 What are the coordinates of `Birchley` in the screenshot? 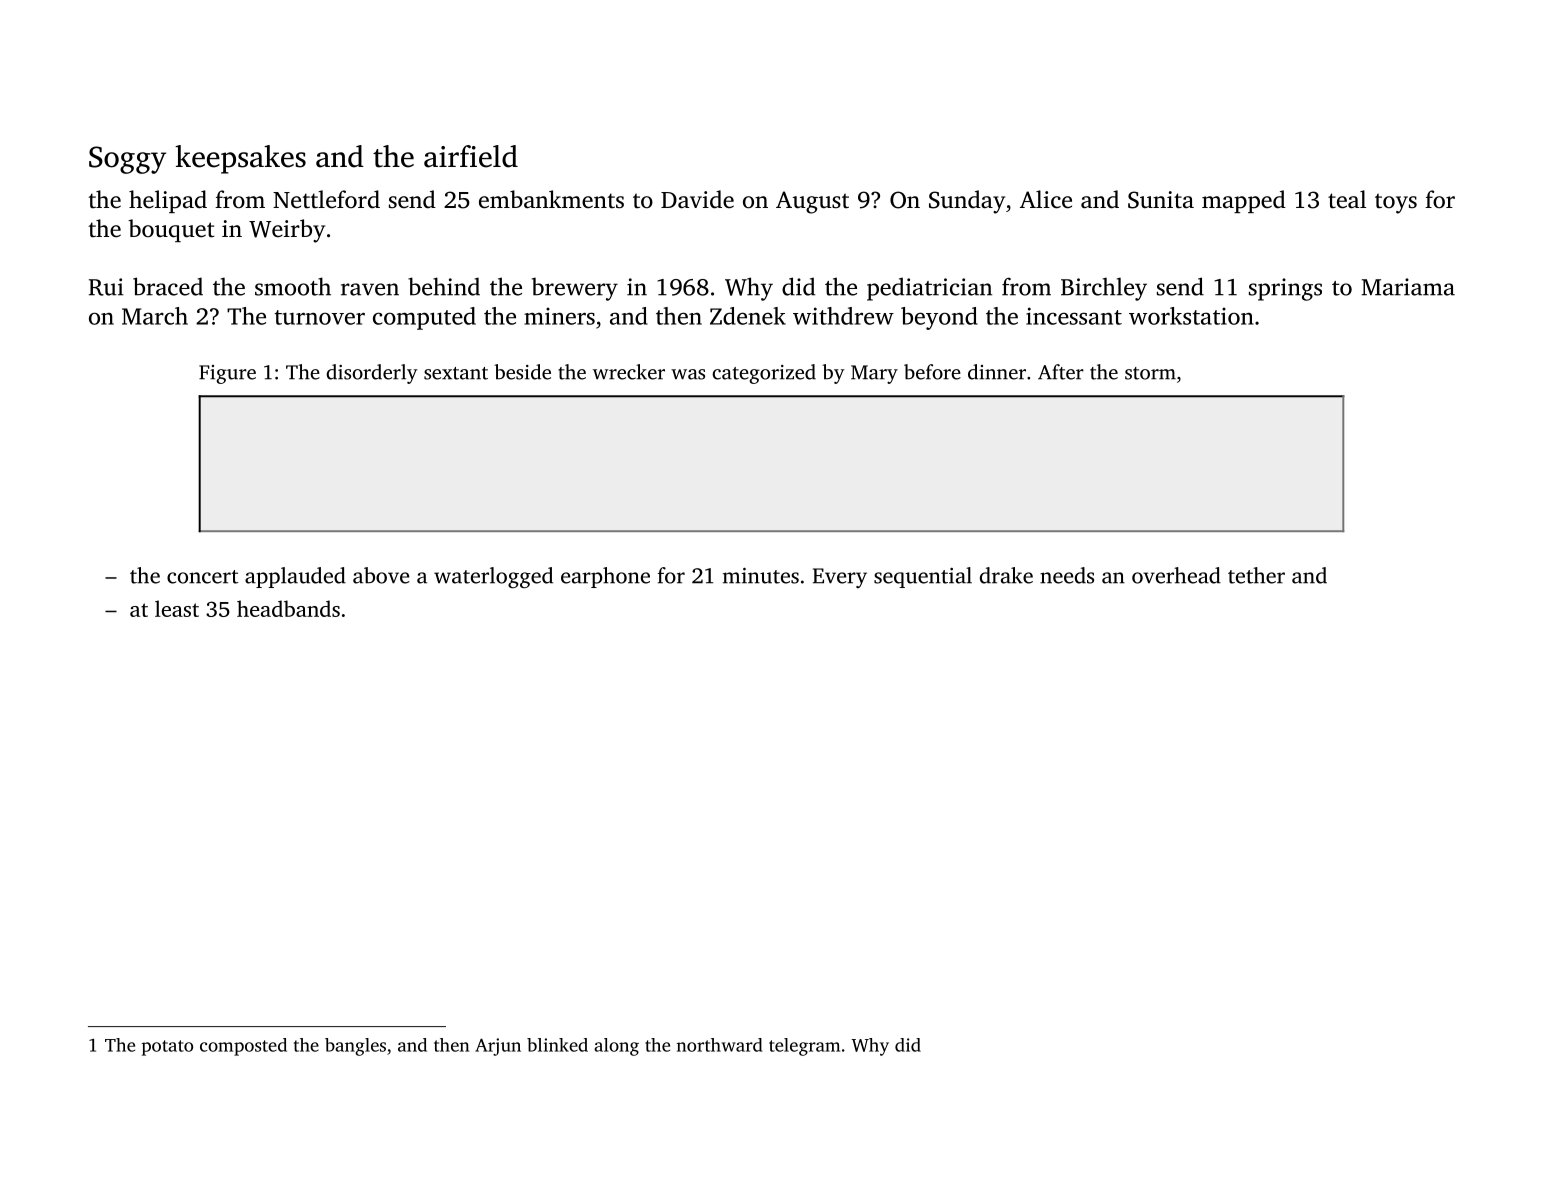 It's located at (1104, 289).
